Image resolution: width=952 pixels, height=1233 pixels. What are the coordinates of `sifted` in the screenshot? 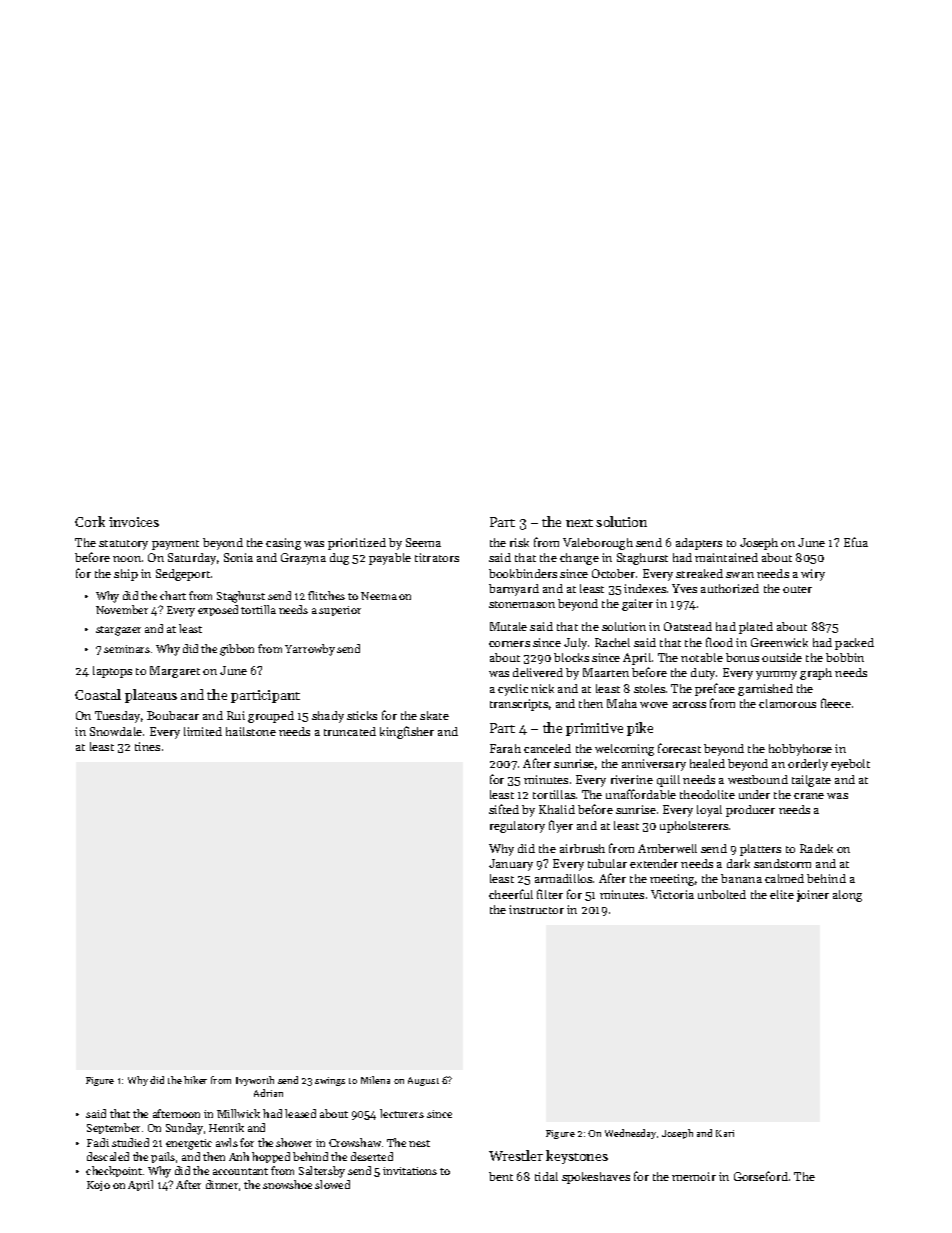 It's located at (504, 809).
